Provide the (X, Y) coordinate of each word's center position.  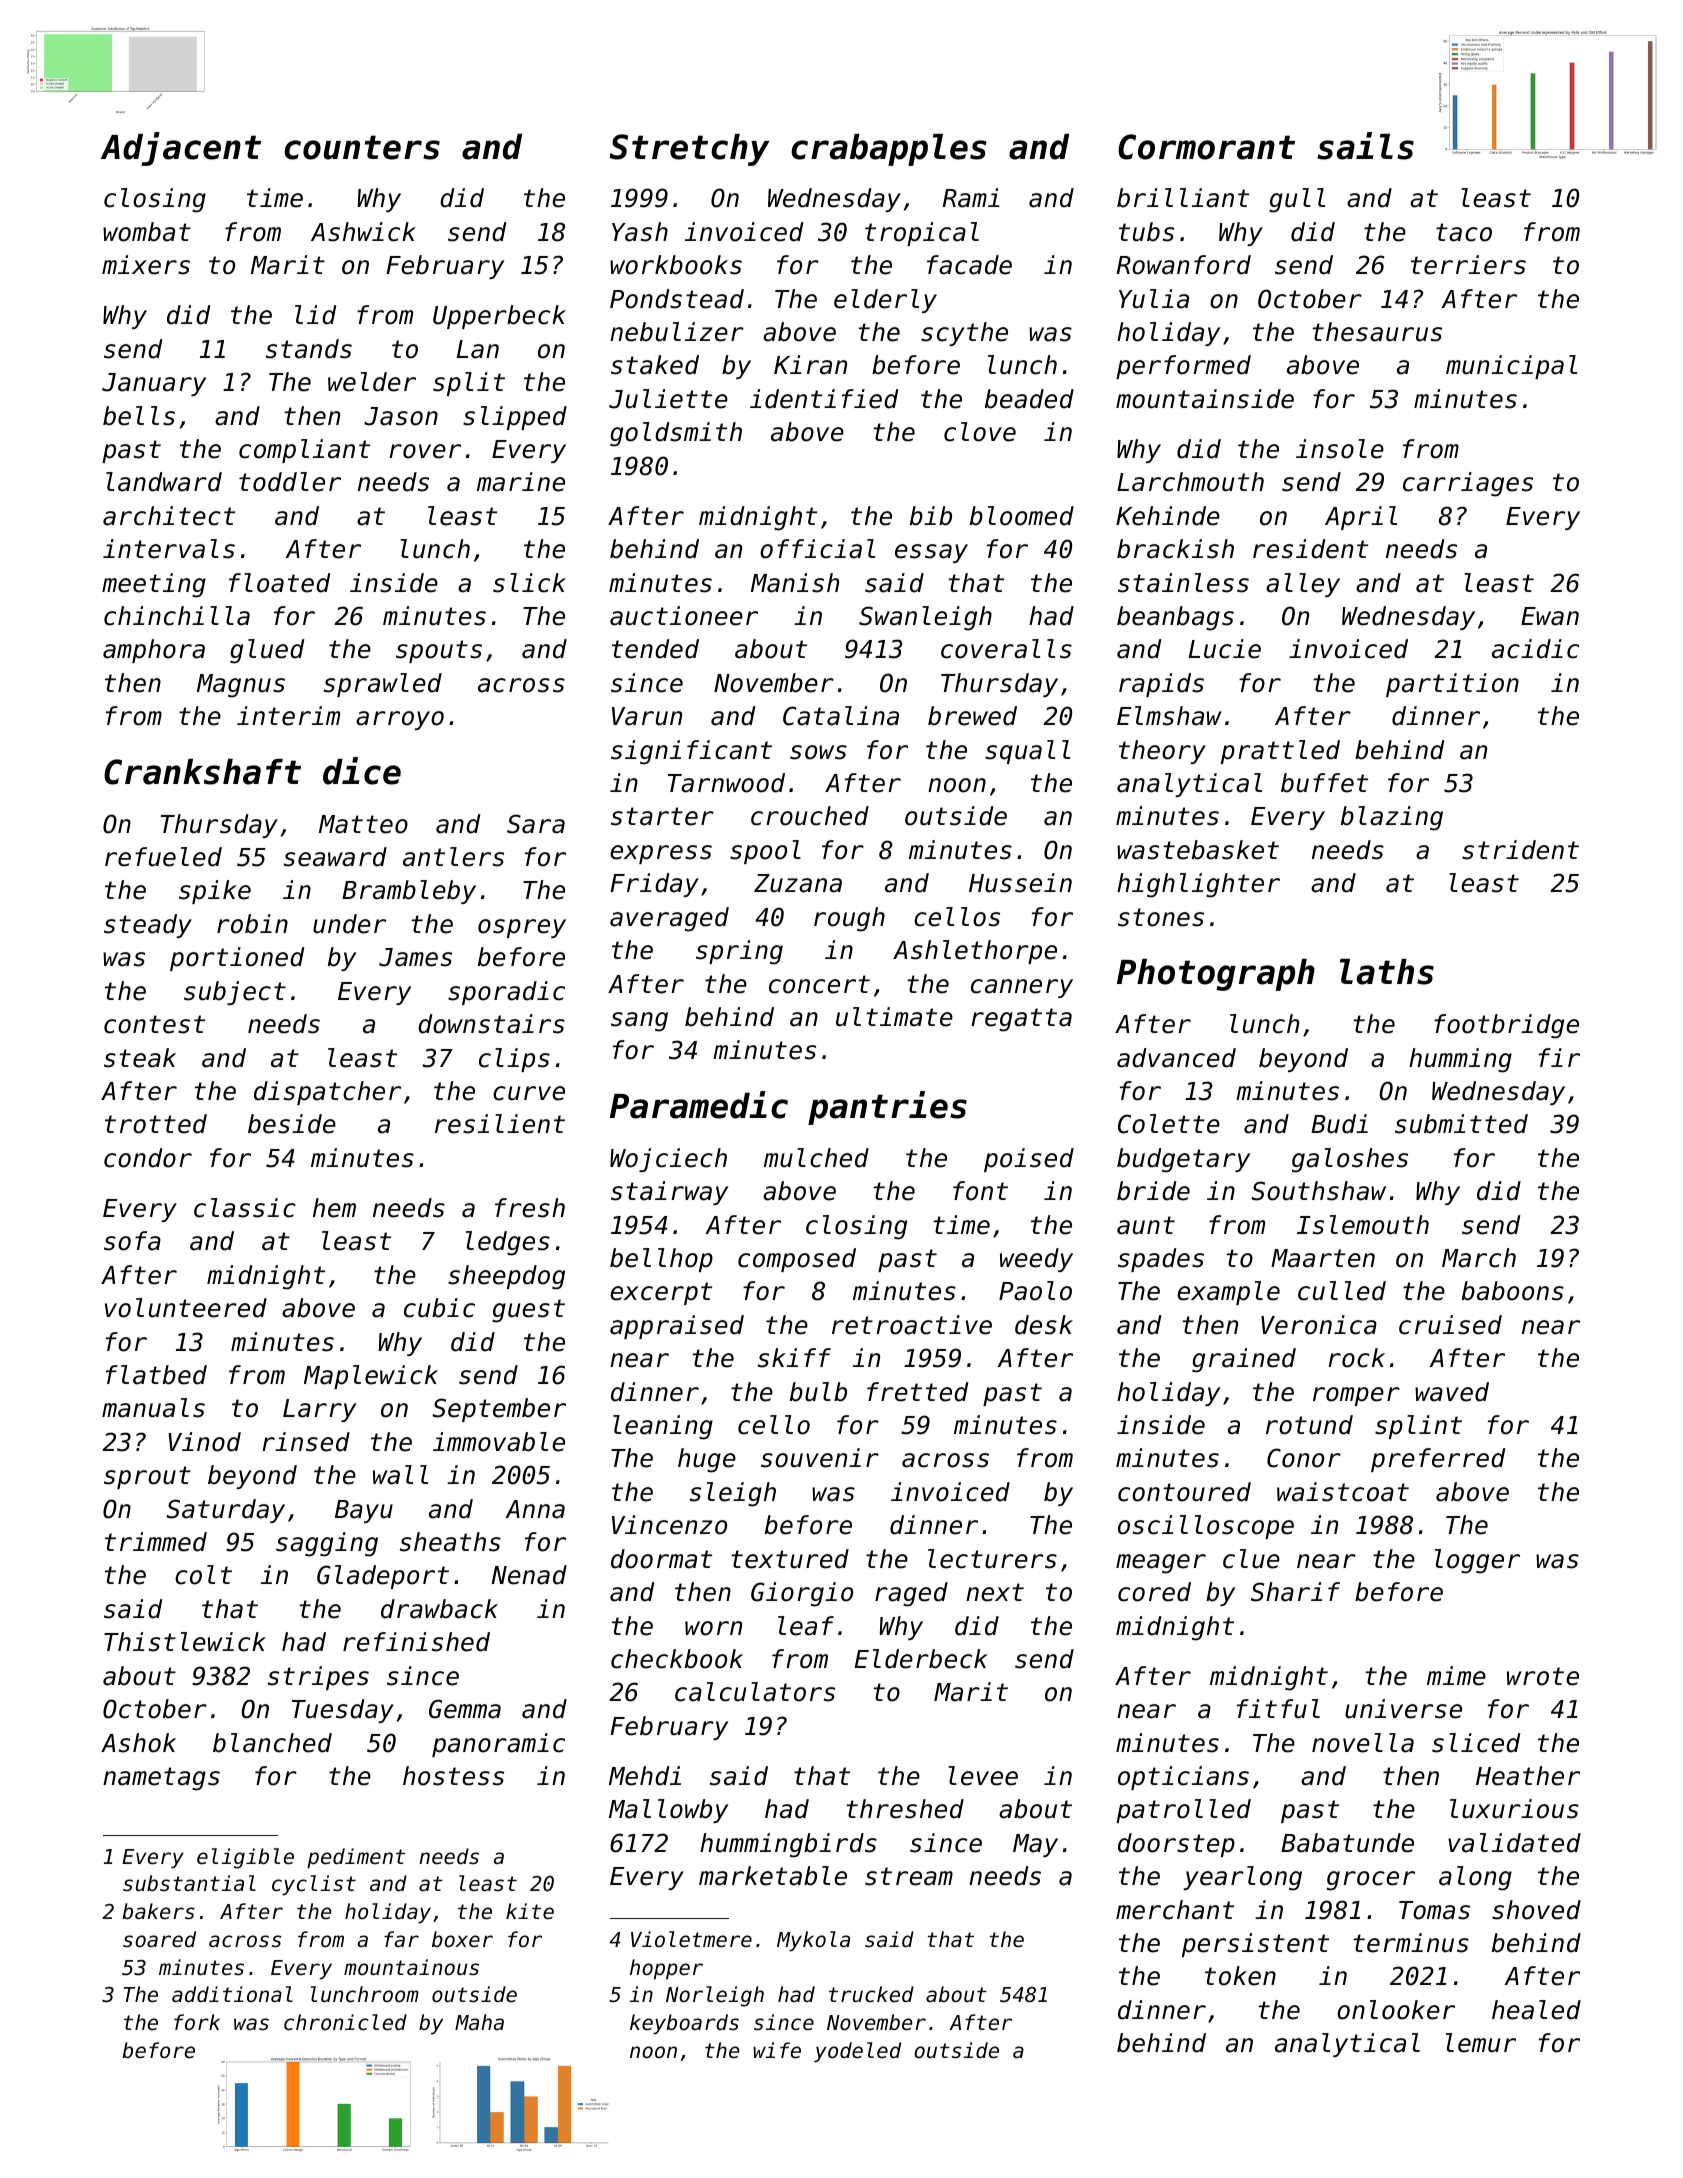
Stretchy (689, 150)
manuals (153, 1408)
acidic (1535, 649)
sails (1365, 146)
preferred (1438, 1460)
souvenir (820, 1458)
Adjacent (181, 149)
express (661, 854)
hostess (453, 1776)
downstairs (491, 1024)
